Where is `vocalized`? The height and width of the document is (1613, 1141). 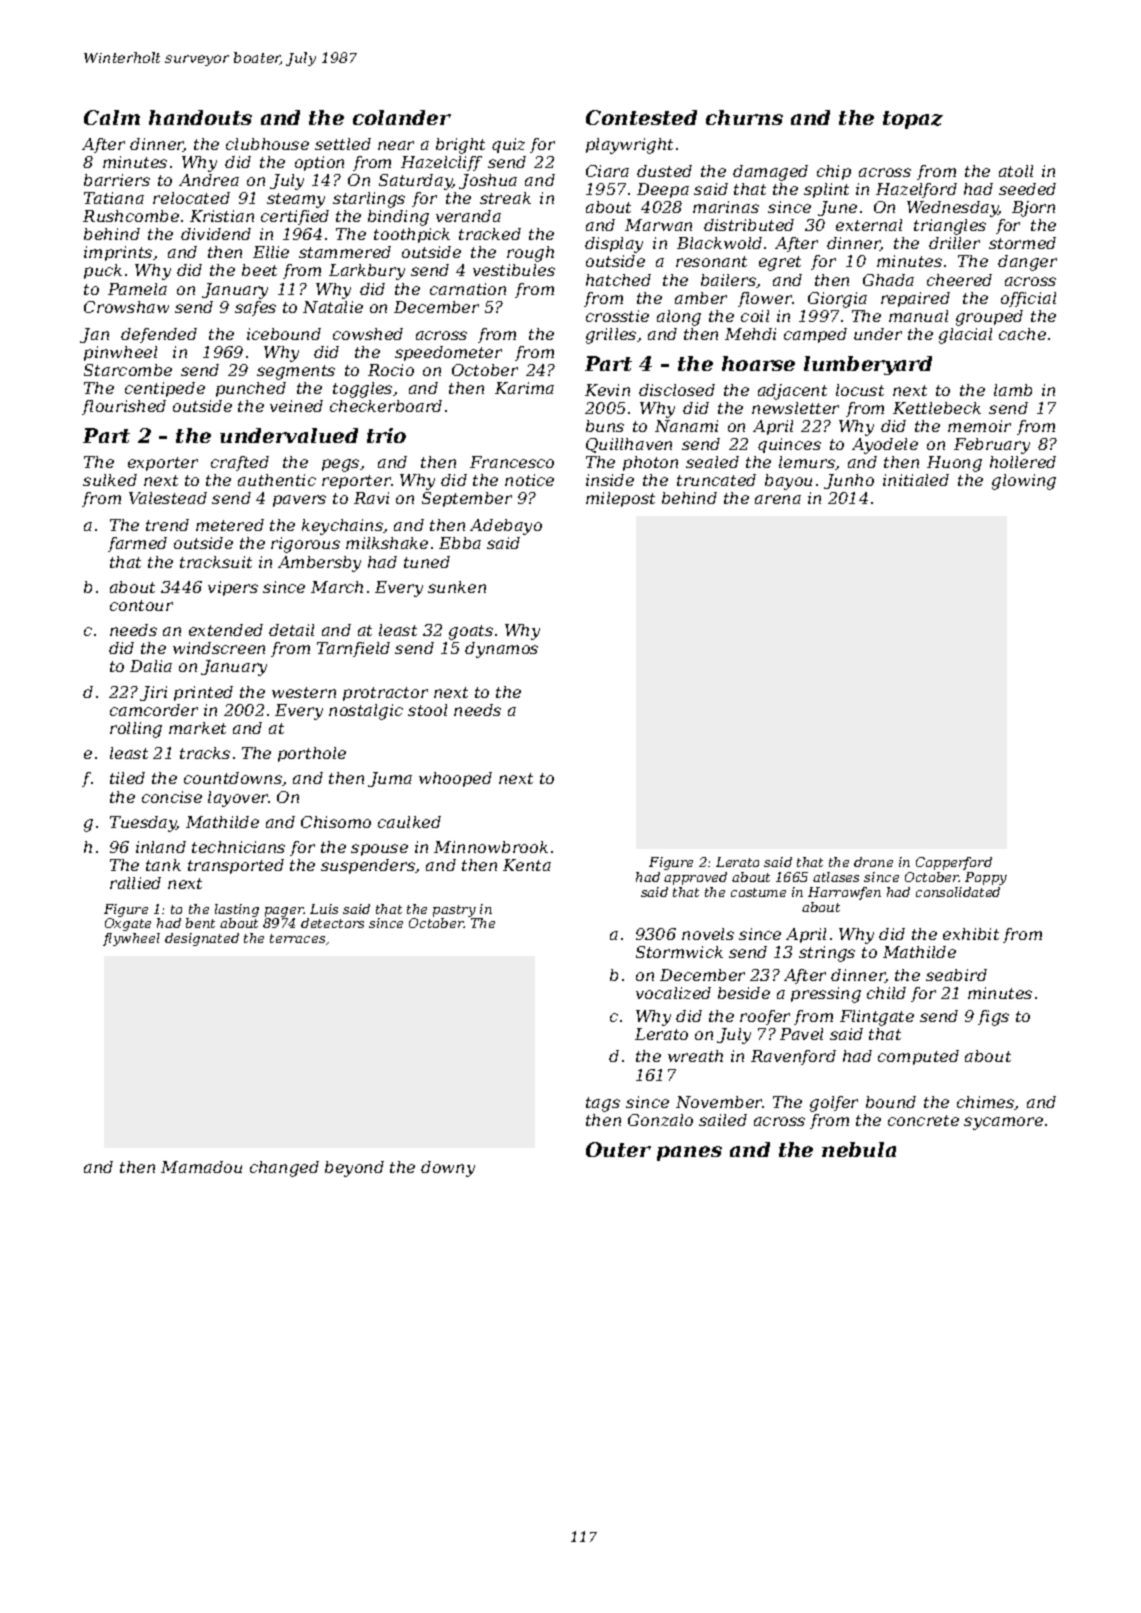 vocalized is located at coordinates (673, 993).
